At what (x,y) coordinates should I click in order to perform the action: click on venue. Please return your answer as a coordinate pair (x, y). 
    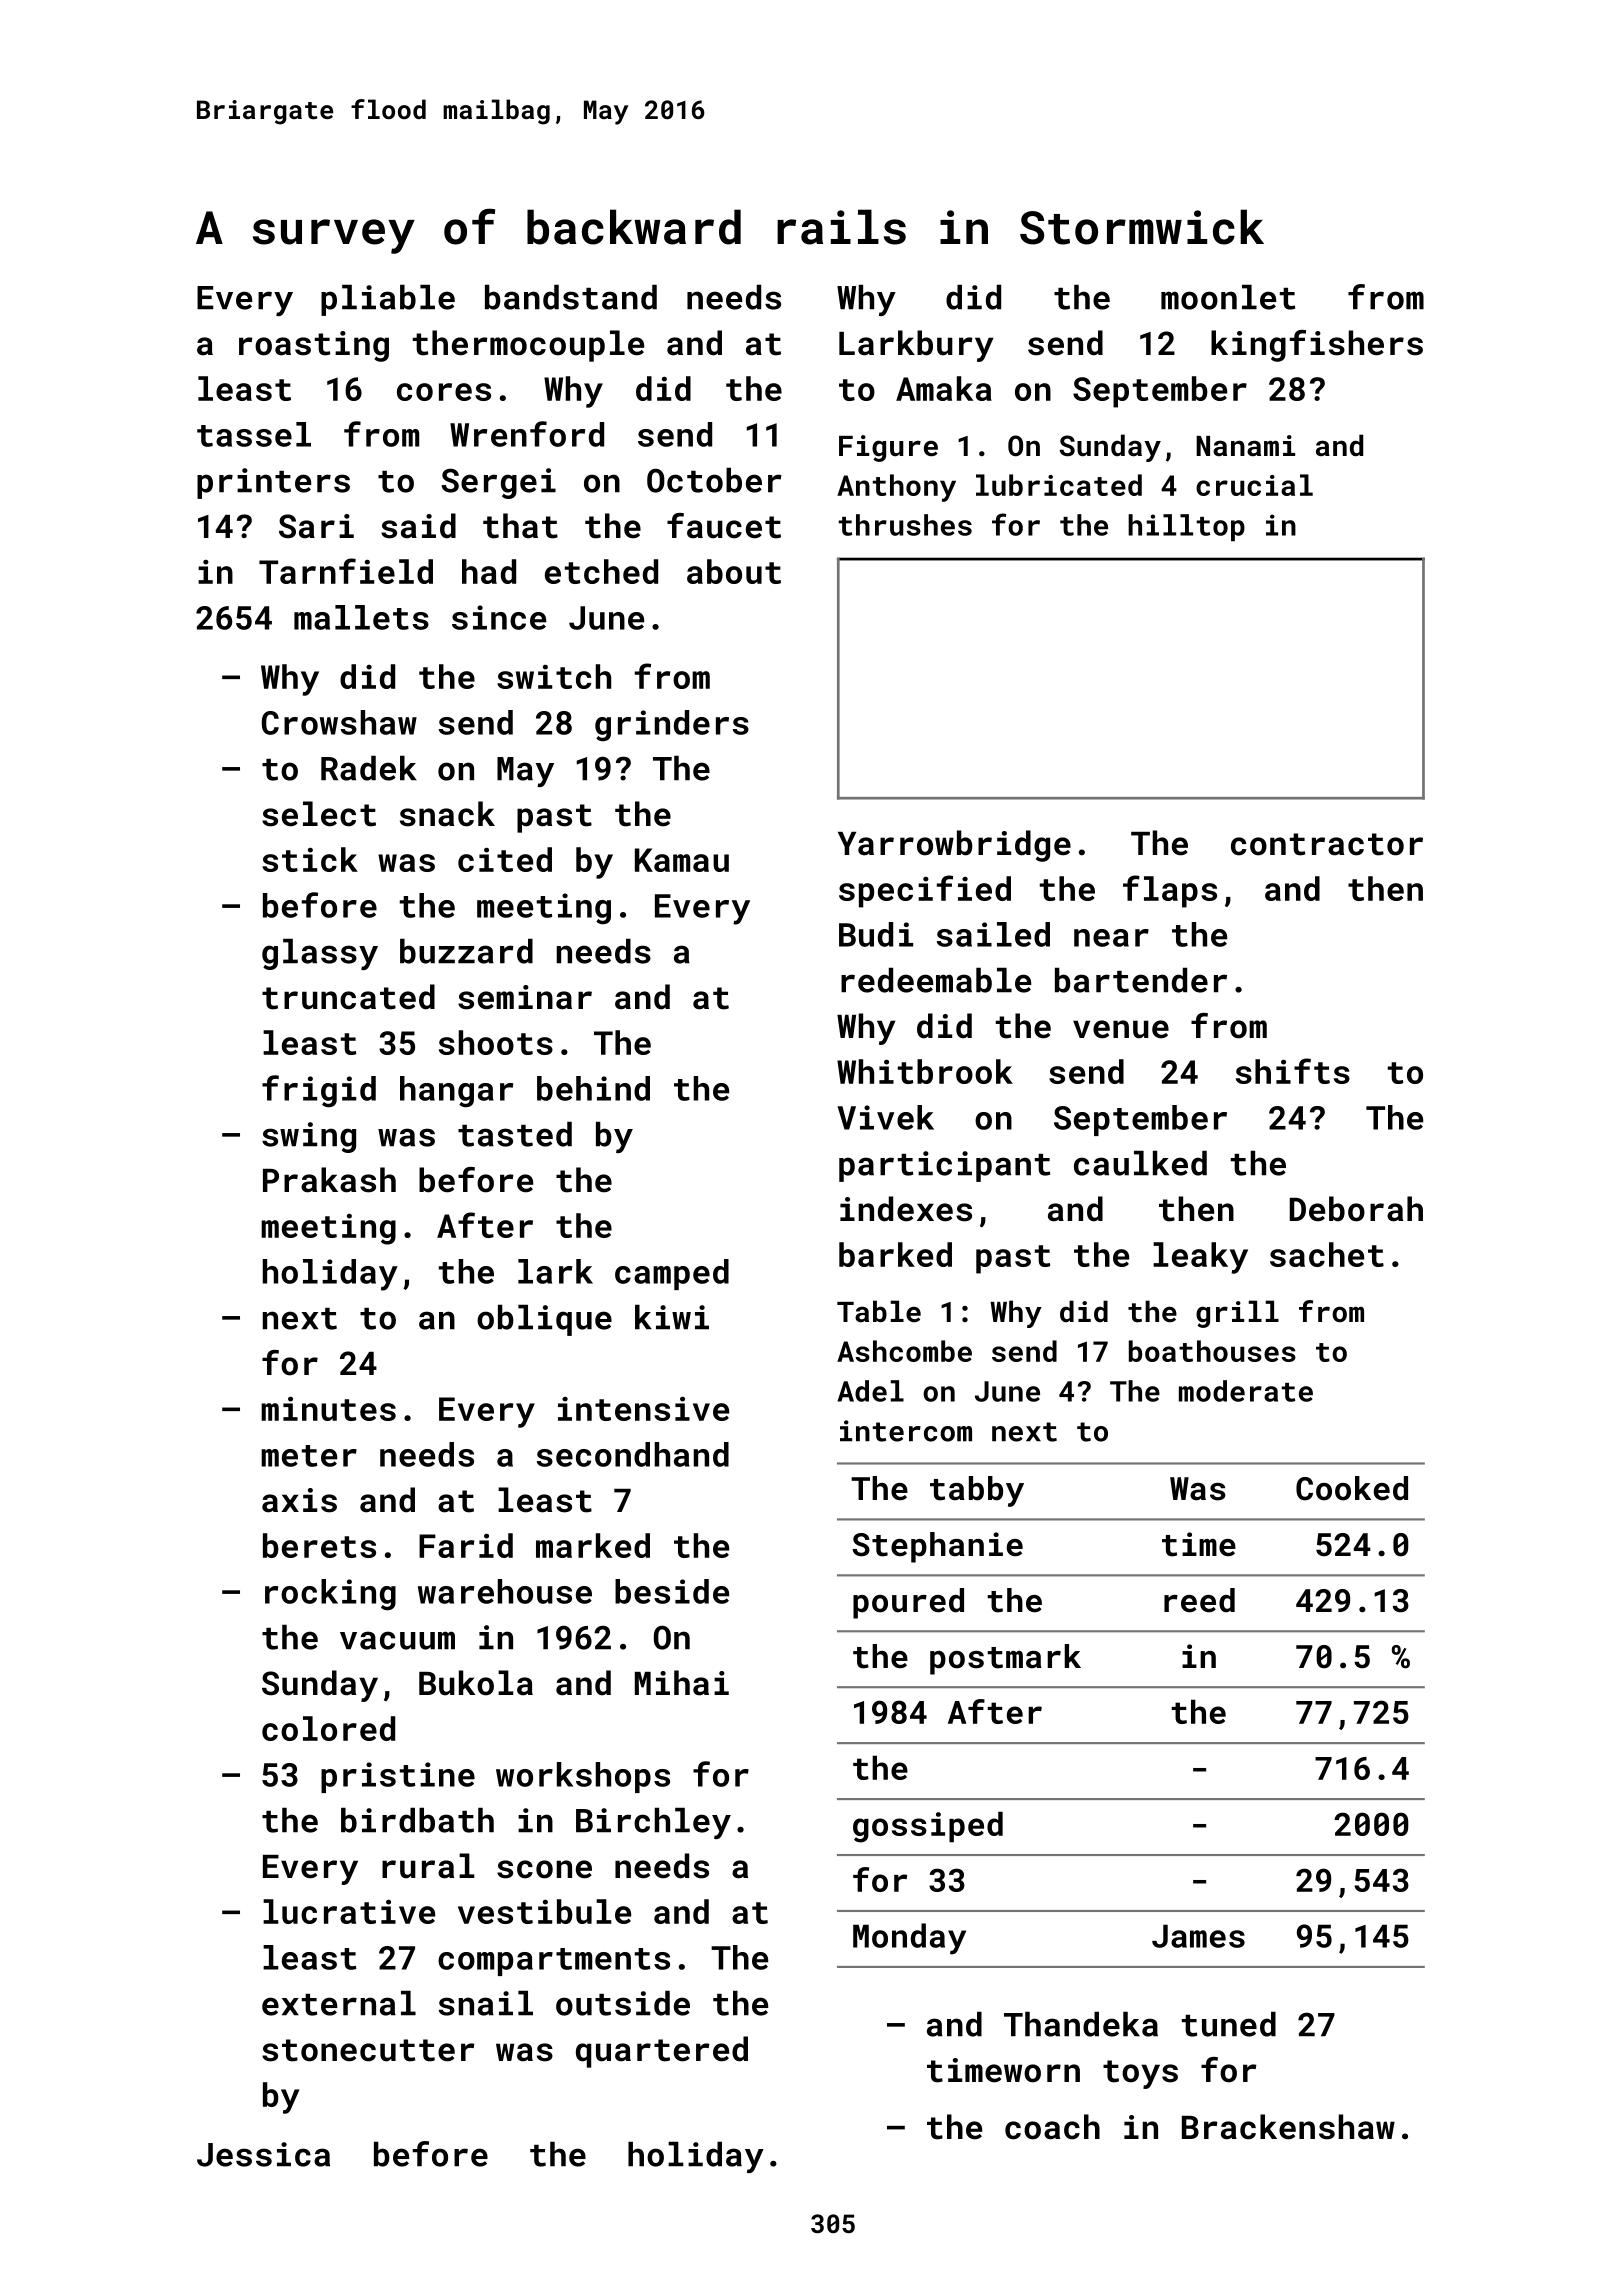
    Looking at the image, I should click on (1121, 1029).
